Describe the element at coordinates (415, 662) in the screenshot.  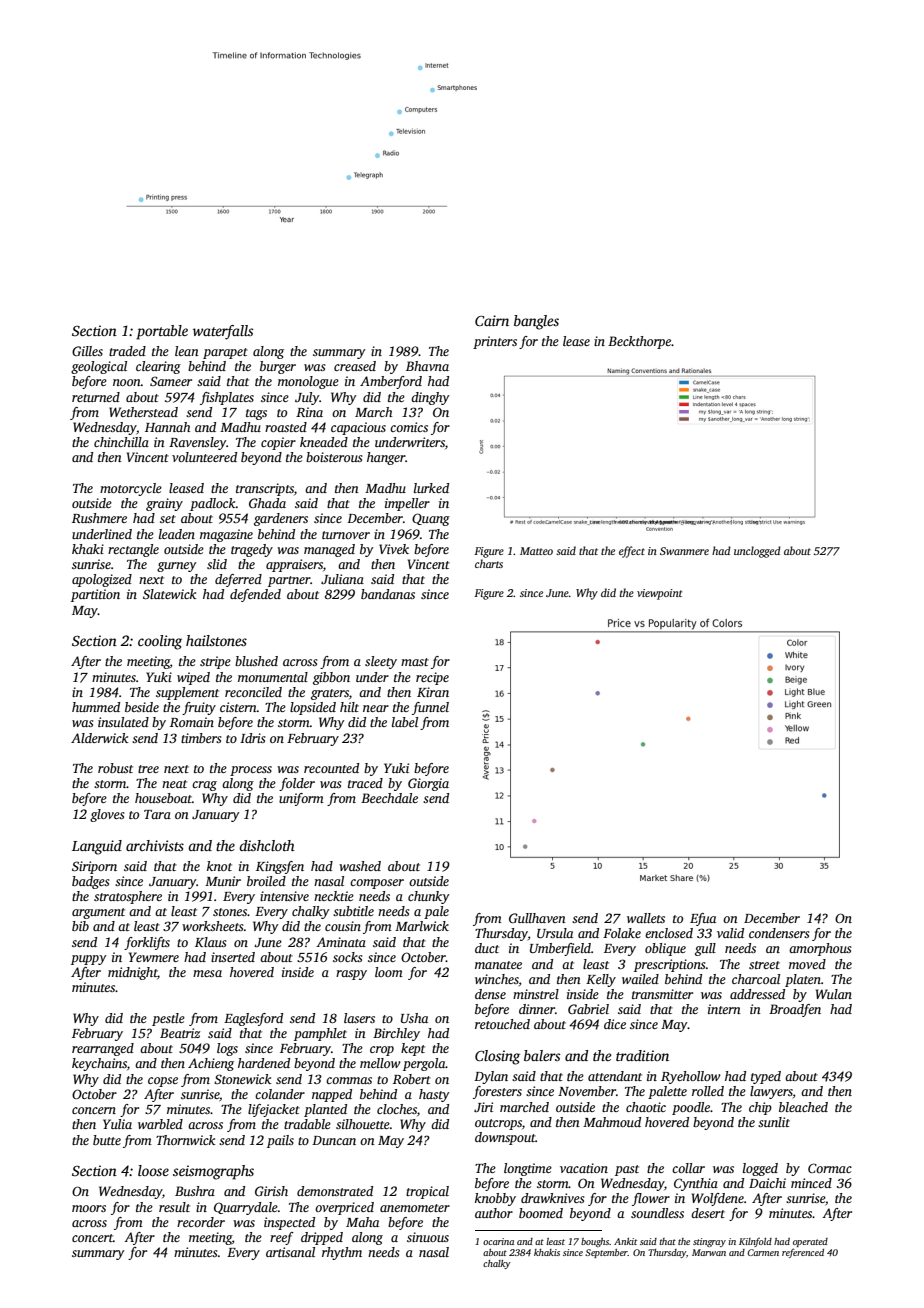
I see `mast` at that location.
